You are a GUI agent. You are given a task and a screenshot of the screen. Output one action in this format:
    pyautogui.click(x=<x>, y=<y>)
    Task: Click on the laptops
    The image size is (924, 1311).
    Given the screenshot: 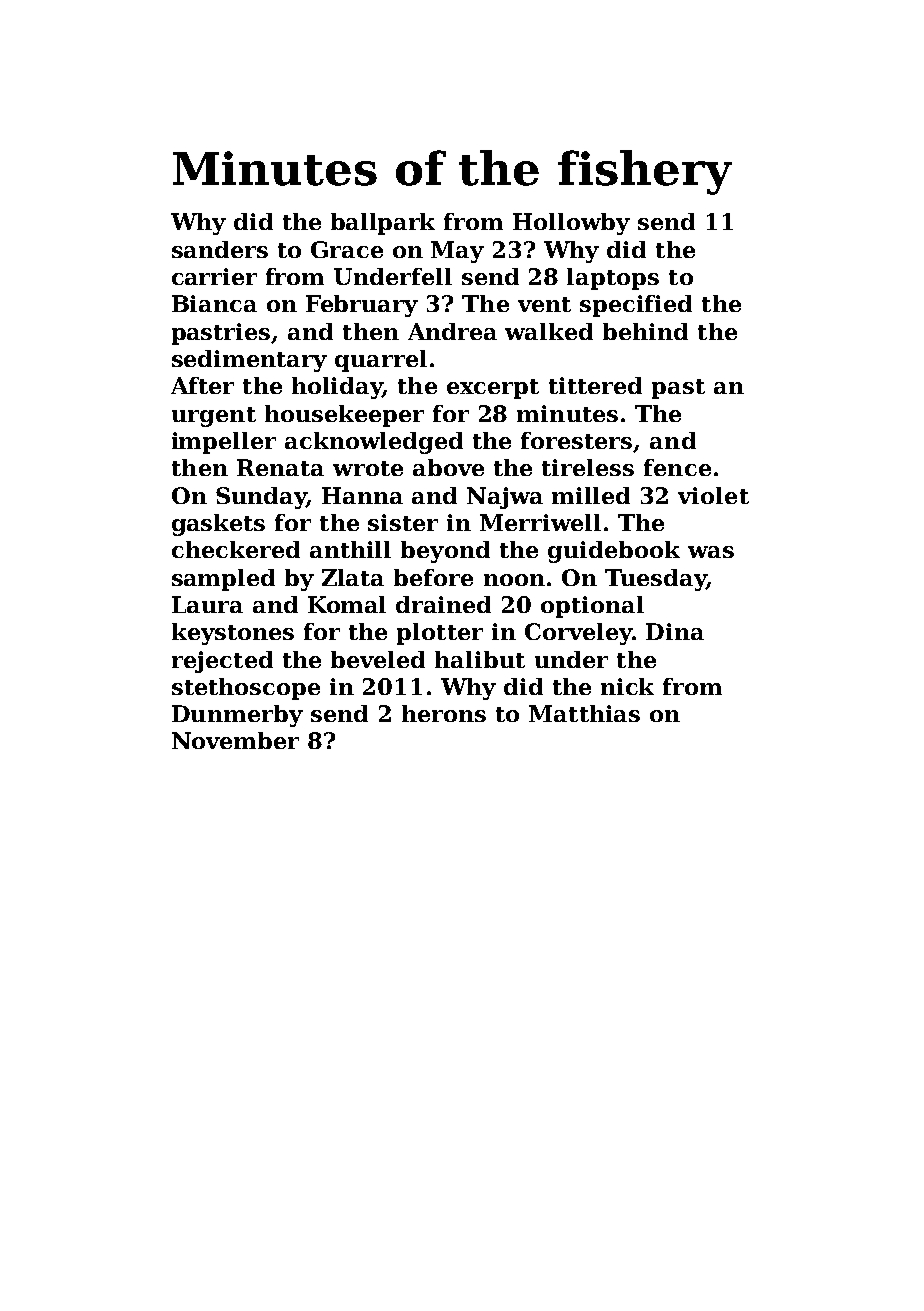 What is the action you would take?
    pyautogui.click(x=613, y=279)
